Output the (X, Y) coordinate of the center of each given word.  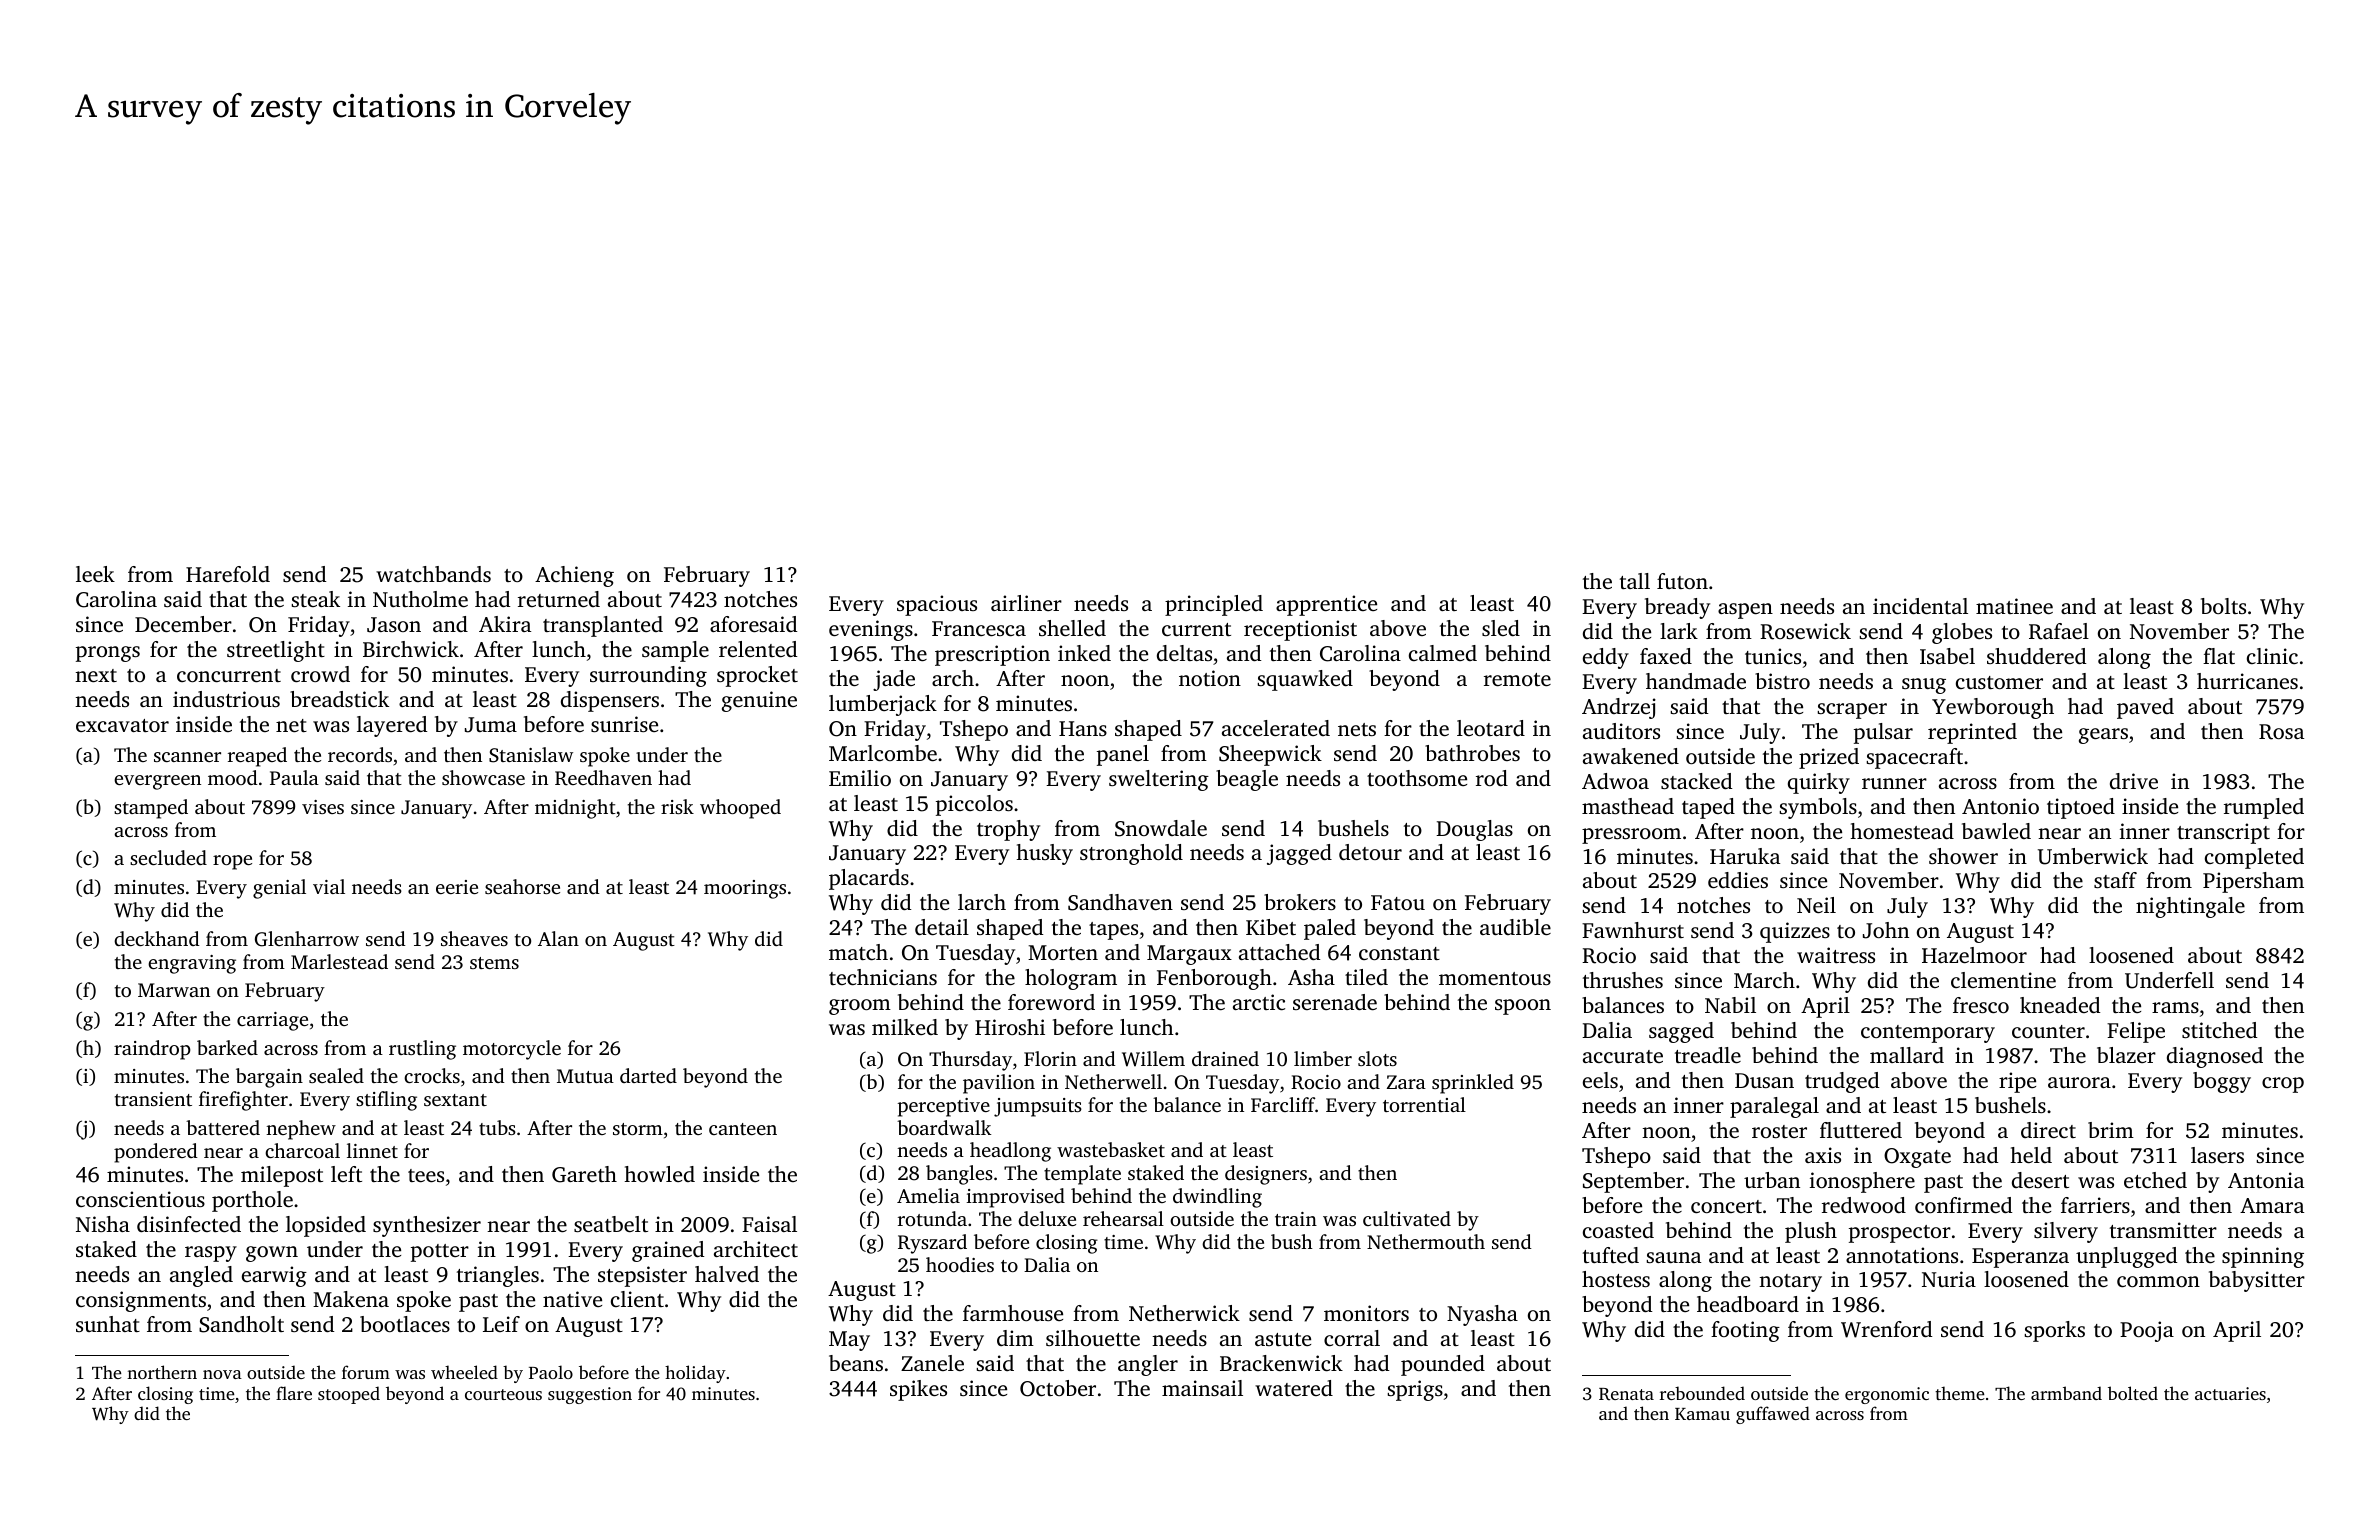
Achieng (574, 576)
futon (1682, 581)
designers (1266, 1175)
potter (440, 1253)
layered (392, 726)
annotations (1902, 1255)
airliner (1026, 603)
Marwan (174, 990)
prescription (992, 655)
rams (2175, 1007)
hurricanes (2247, 681)
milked (905, 1027)
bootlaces (405, 1324)
